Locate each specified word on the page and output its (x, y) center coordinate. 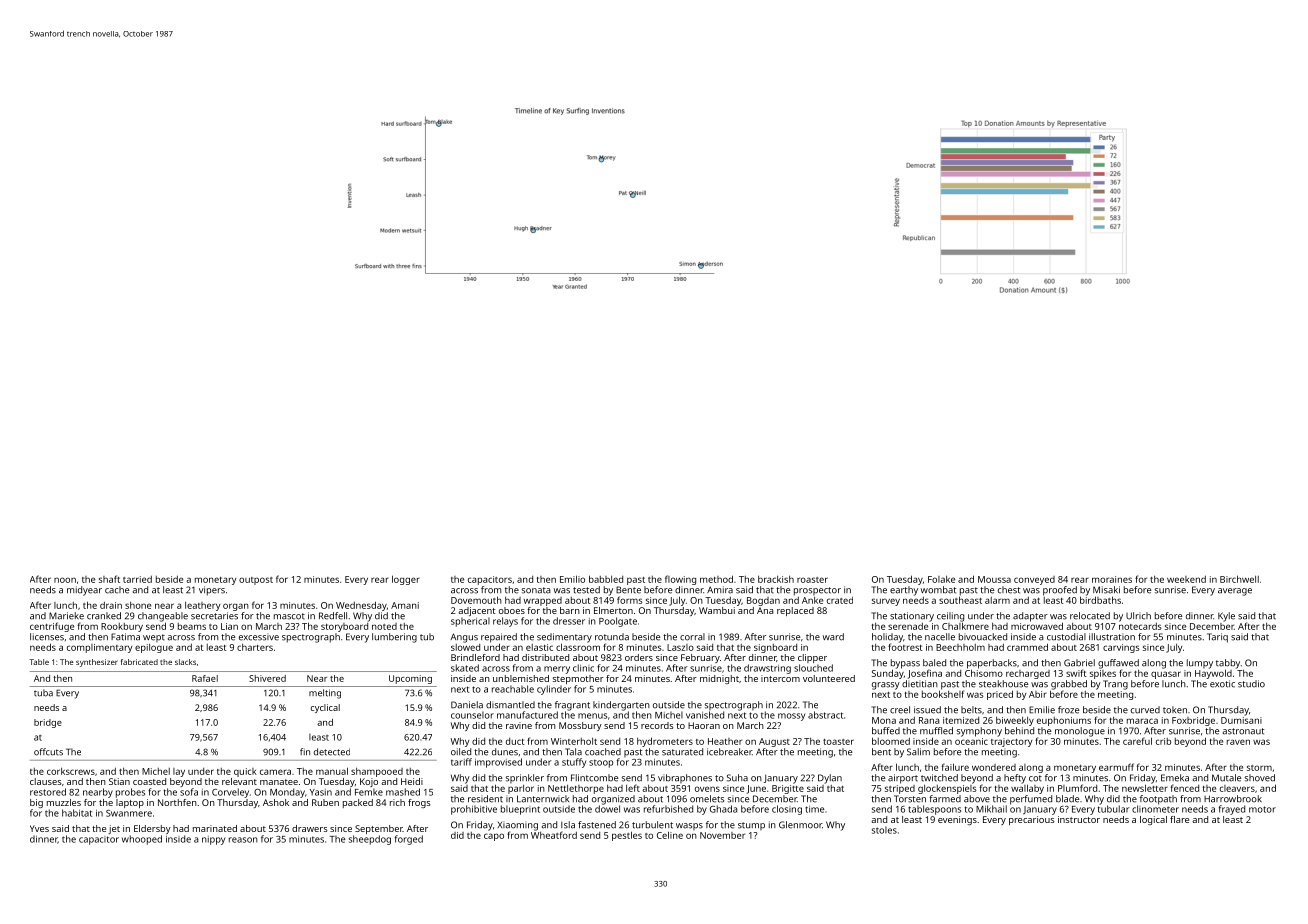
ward (833, 637)
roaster (812, 580)
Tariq (1217, 638)
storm (1259, 768)
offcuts (48, 752)
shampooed (377, 772)
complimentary (99, 648)
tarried (137, 579)
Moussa (994, 579)
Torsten (910, 799)
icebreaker (729, 752)
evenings (957, 820)
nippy (213, 840)
